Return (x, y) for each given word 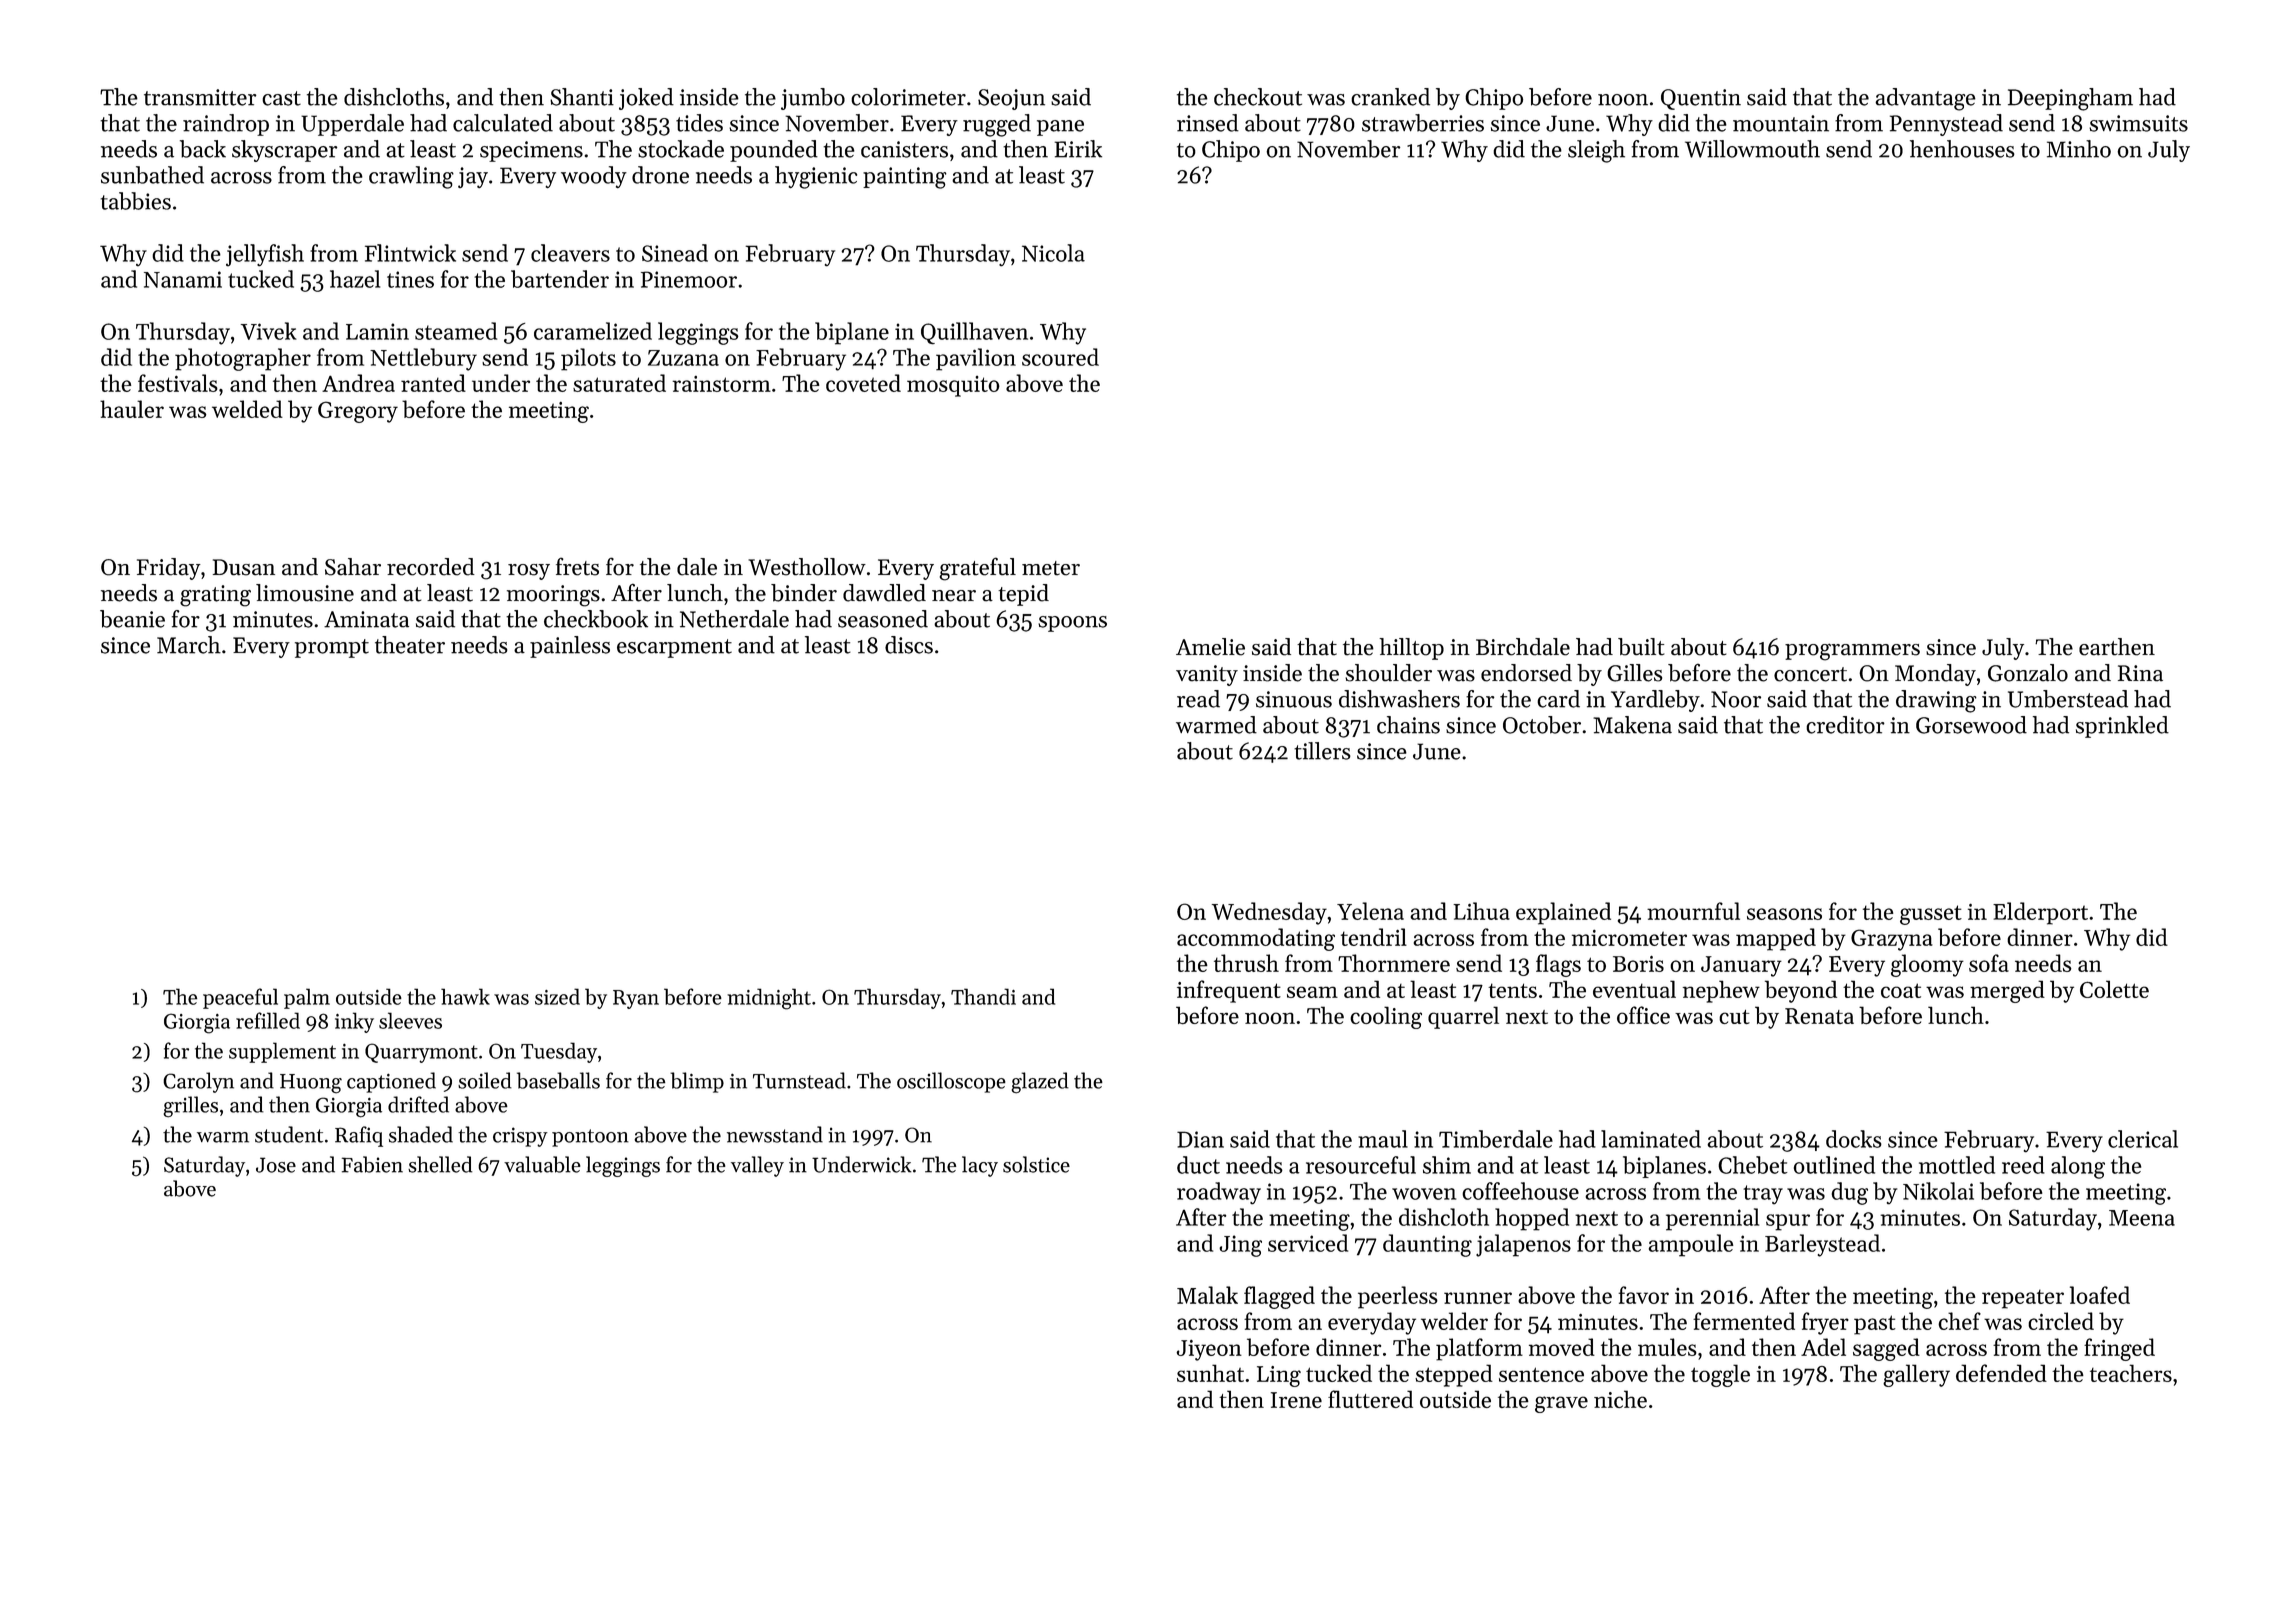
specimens (531, 151)
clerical (2143, 1139)
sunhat (1210, 1373)
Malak (1207, 1295)
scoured (1060, 357)
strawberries (1423, 123)
